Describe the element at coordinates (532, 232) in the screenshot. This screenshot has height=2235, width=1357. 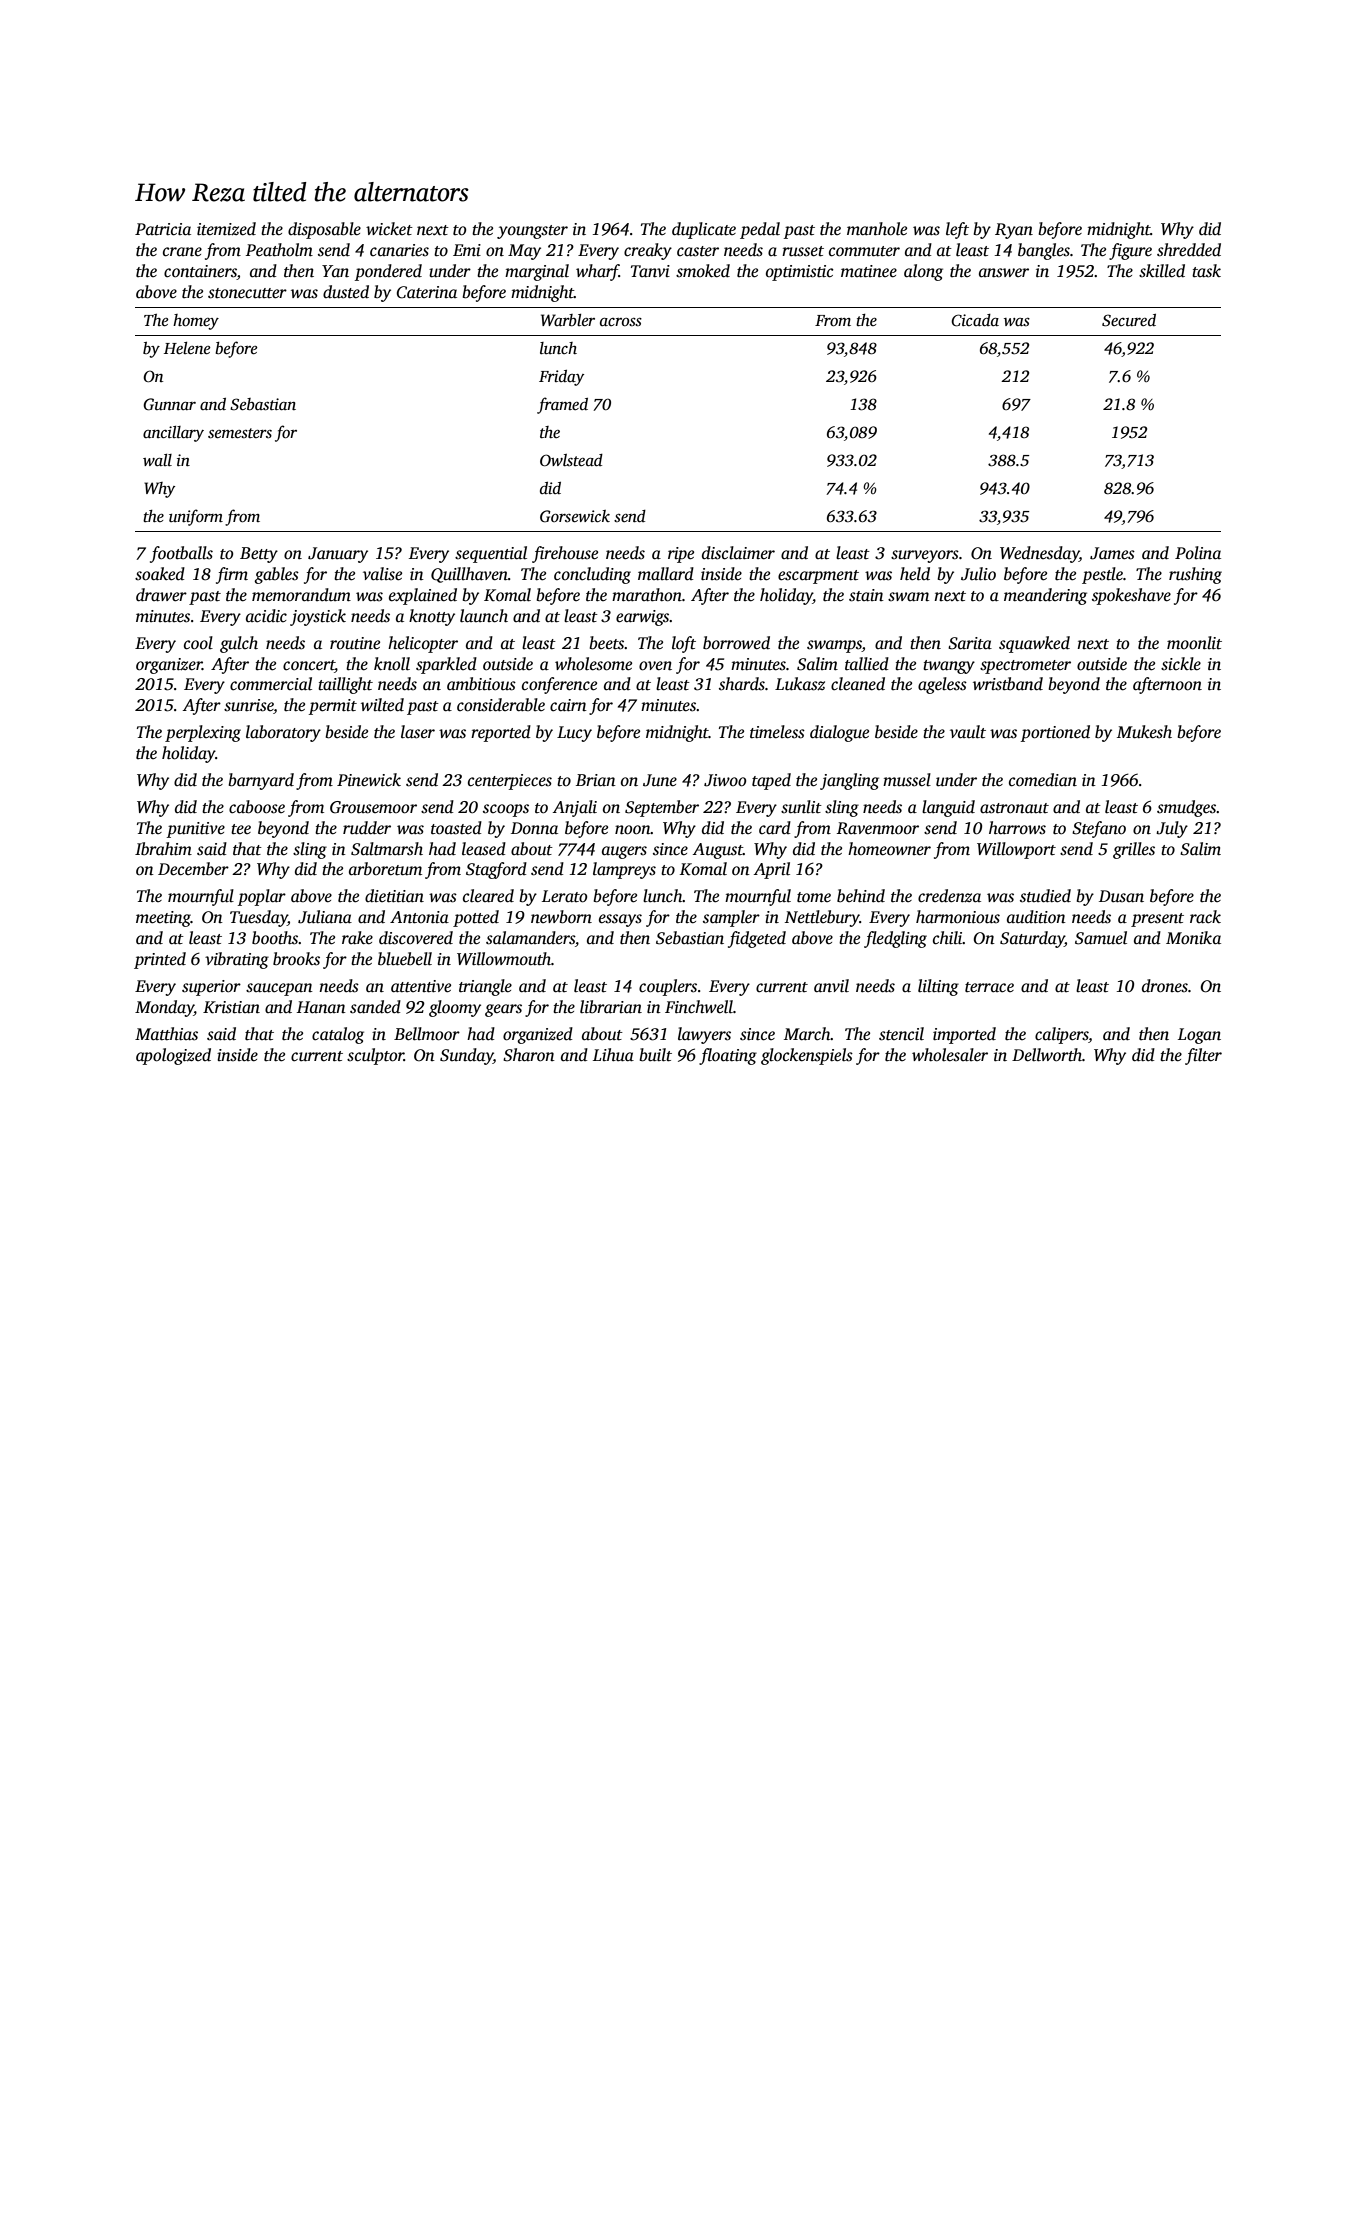
I see `youngster` at that location.
